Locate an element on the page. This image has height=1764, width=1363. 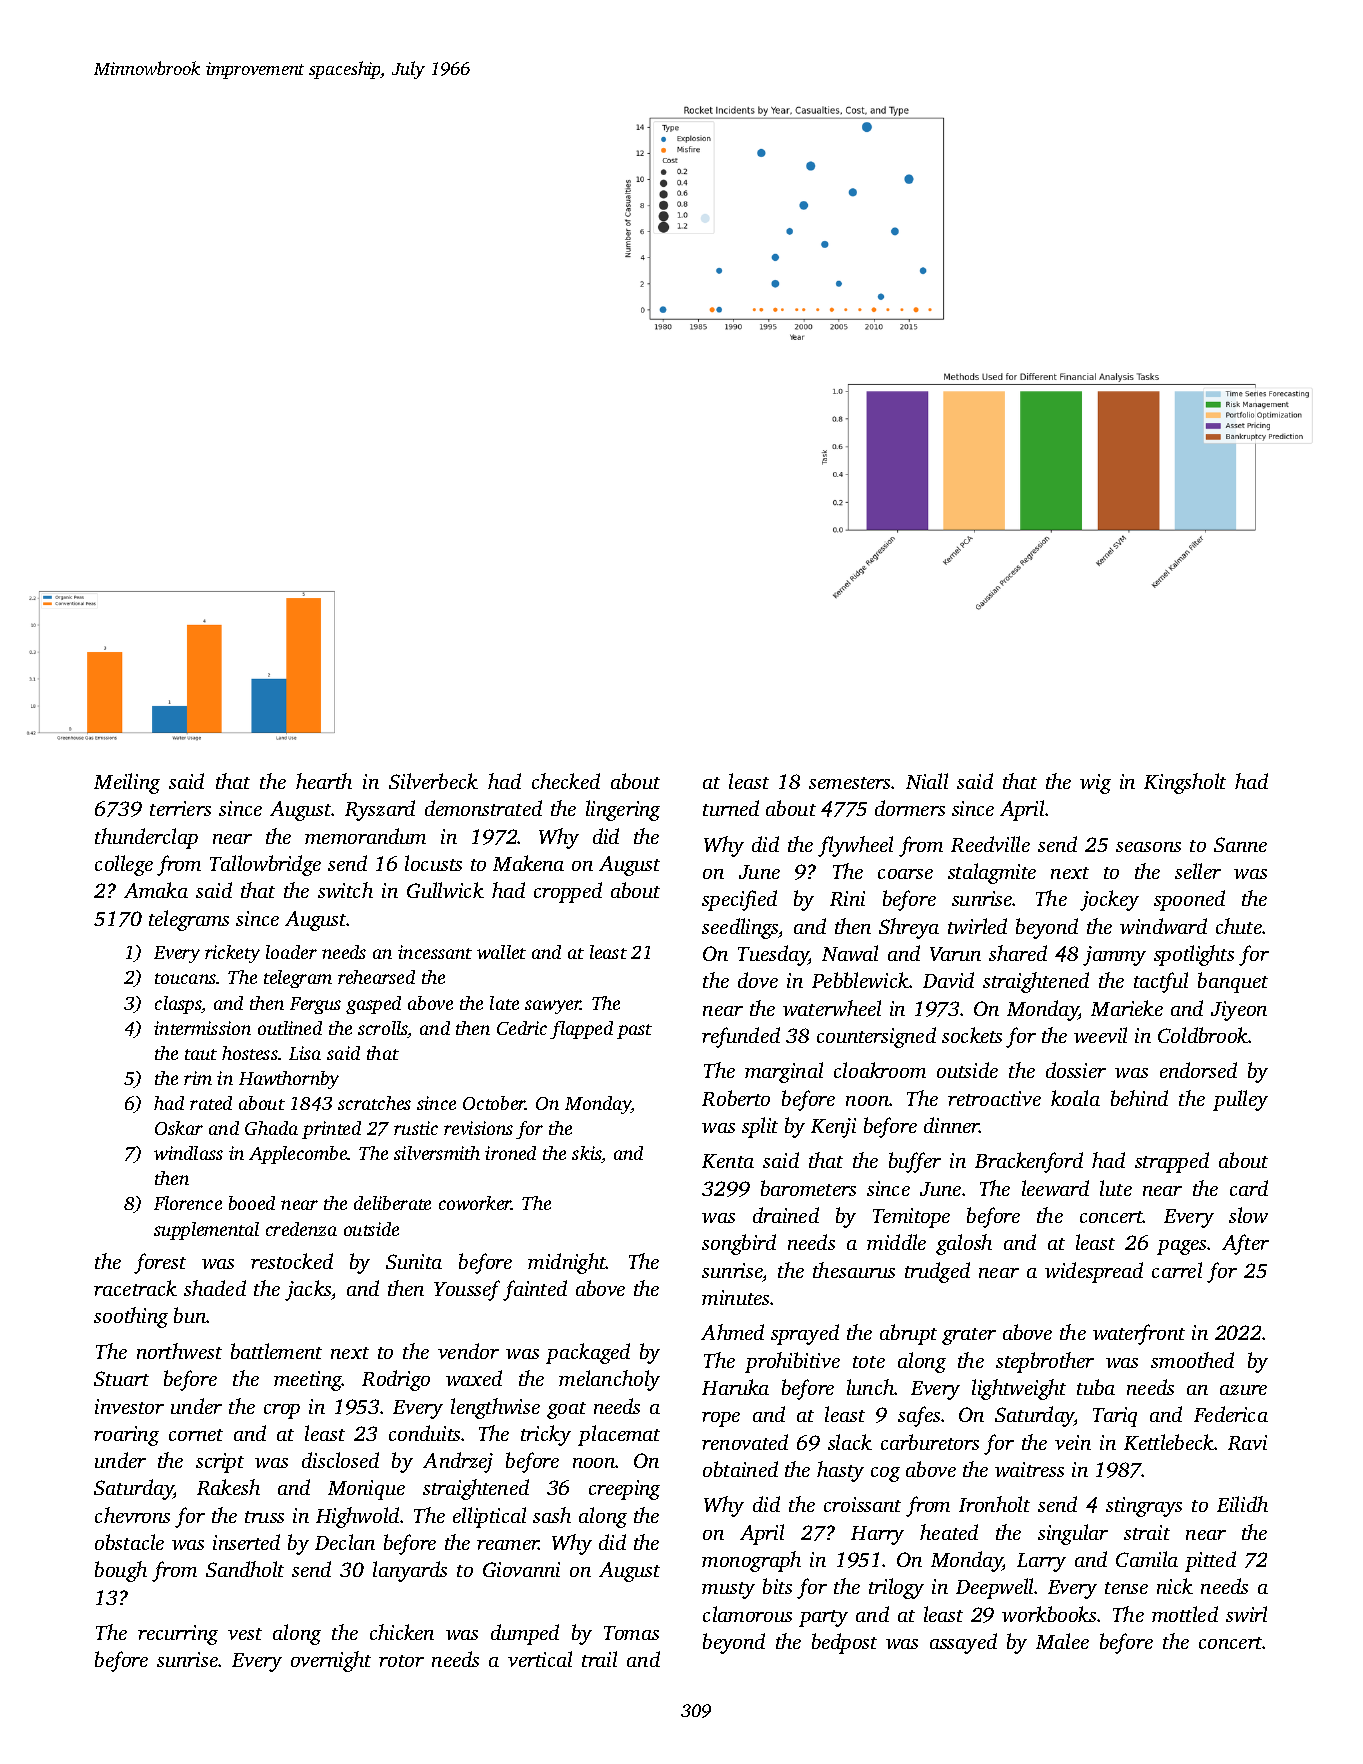
overnight is located at coordinates (331, 1661).
